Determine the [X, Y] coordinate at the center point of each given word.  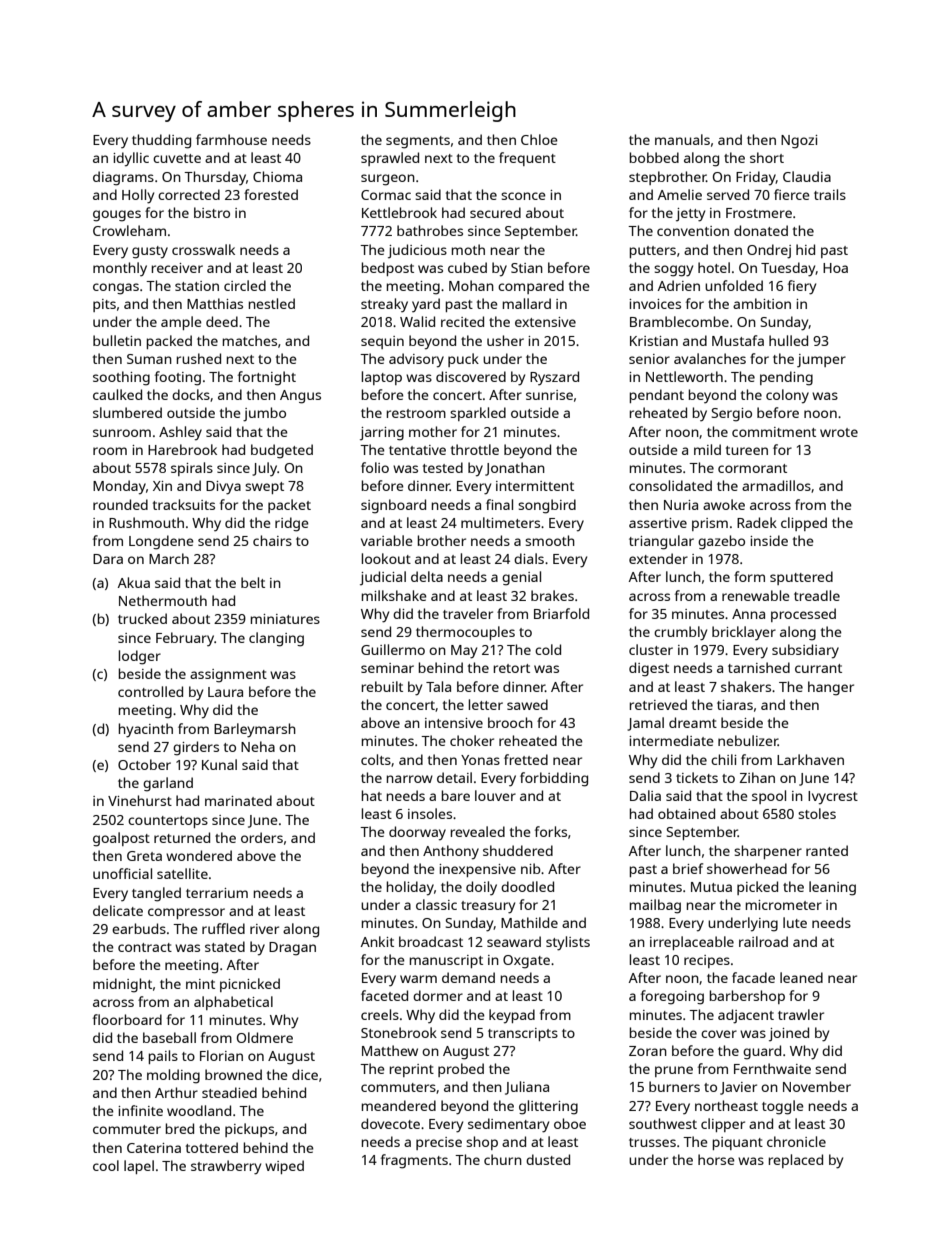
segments [418, 142]
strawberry [226, 1167]
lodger [140, 657]
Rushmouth [146, 522]
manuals [682, 139]
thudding [161, 141]
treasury [488, 907]
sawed [527, 704]
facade [753, 977]
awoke [724, 504]
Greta [144, 856]
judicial [383, 578]
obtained [686, 813]
